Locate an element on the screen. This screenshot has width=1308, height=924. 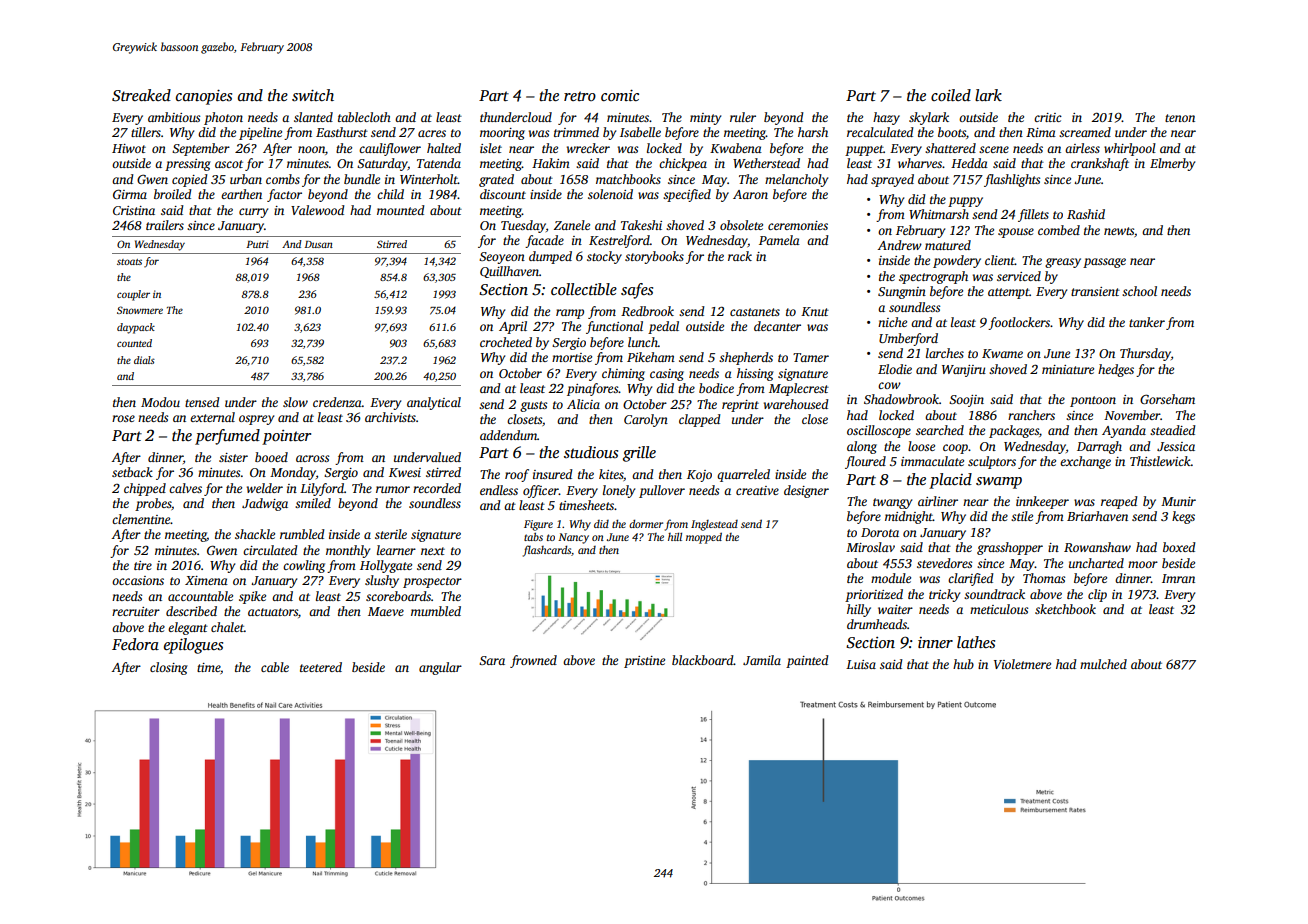
dials is located at coordinates (144, 360).
